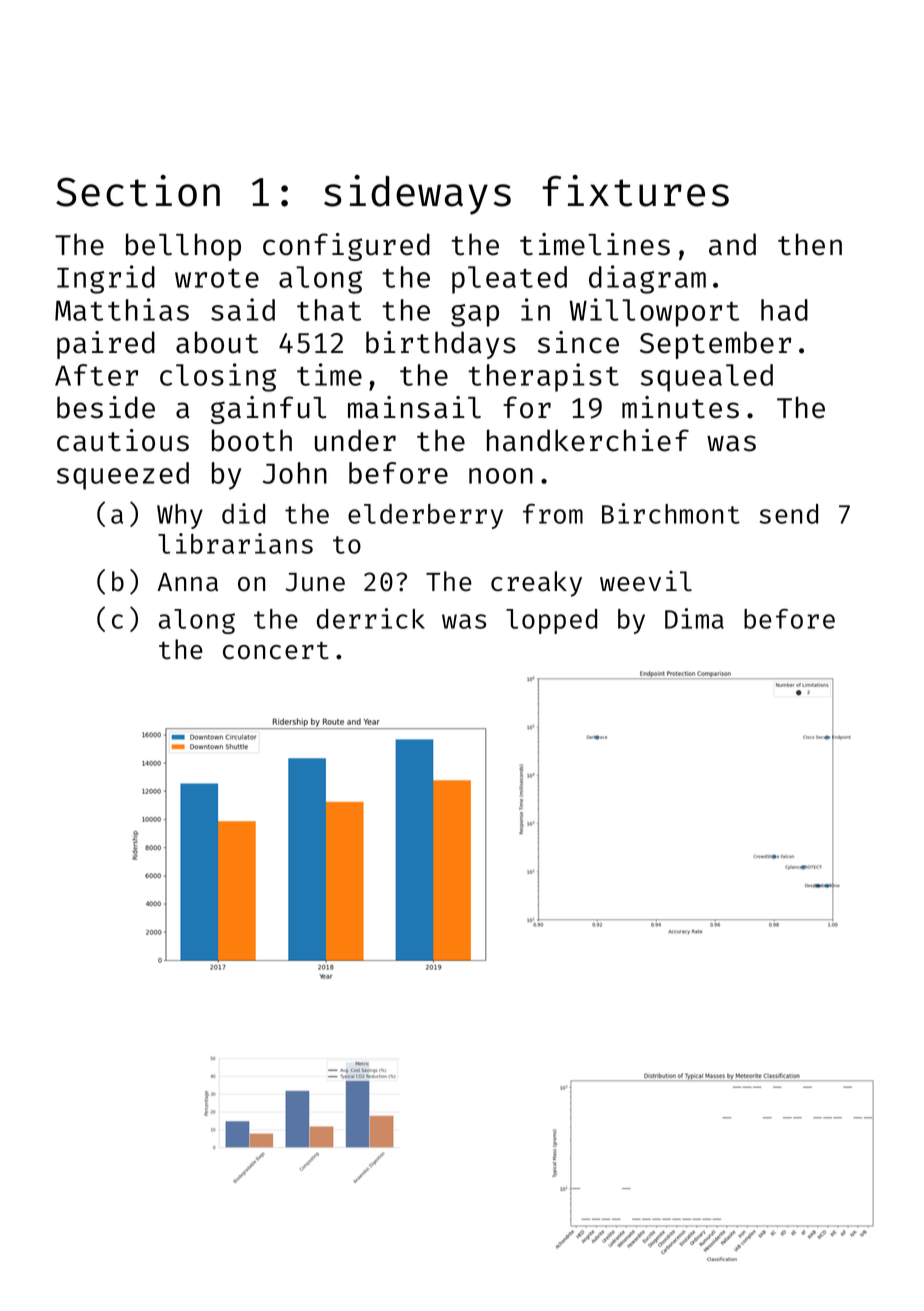 The image size is (924, 1311). What do you see at coordinates (789, 514) in the page?
I see `send` at bounding box center [789, 514].
